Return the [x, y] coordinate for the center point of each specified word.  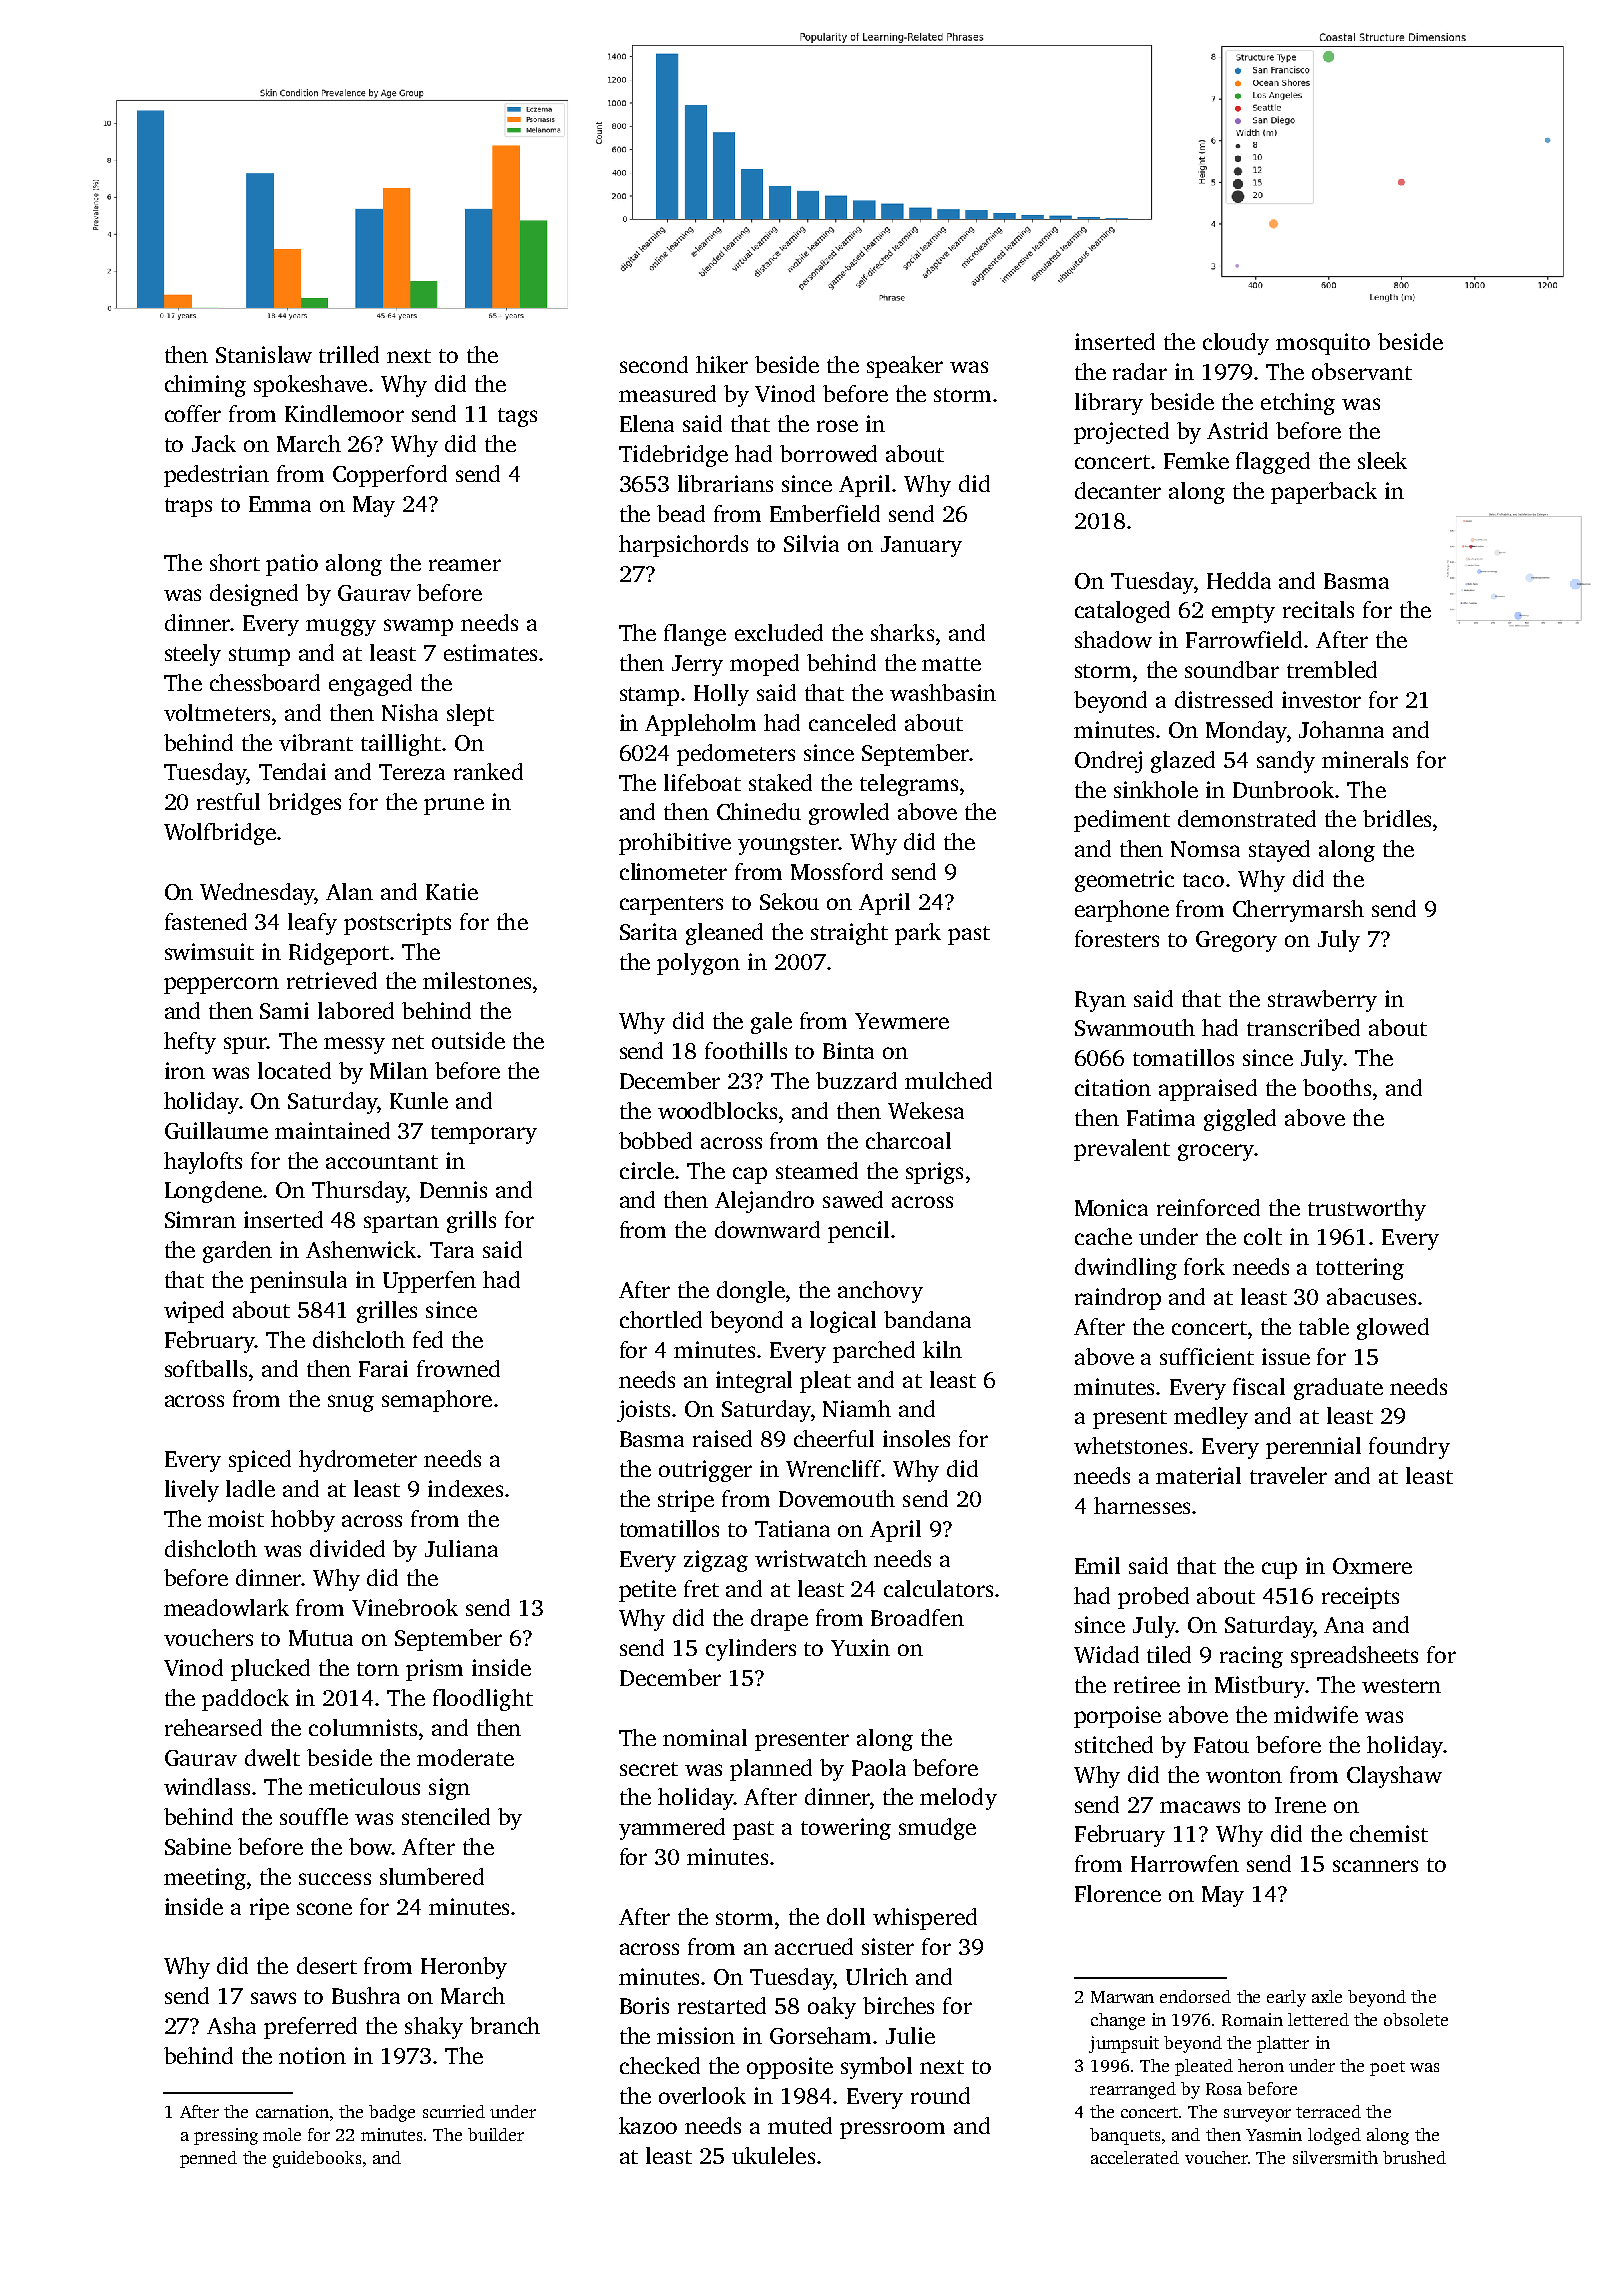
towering [846, 1829]
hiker [722, 364]
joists [643, 1411]
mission [696, 2035]
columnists [363, 1727]
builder [496, 2134]
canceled [852, 722]
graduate [1338, 1389]
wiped [194, 1312]
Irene [1300, 1805]
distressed [1224, 699]
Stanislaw [264, 354]
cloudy [1236, 344]
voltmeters [217, 712]
